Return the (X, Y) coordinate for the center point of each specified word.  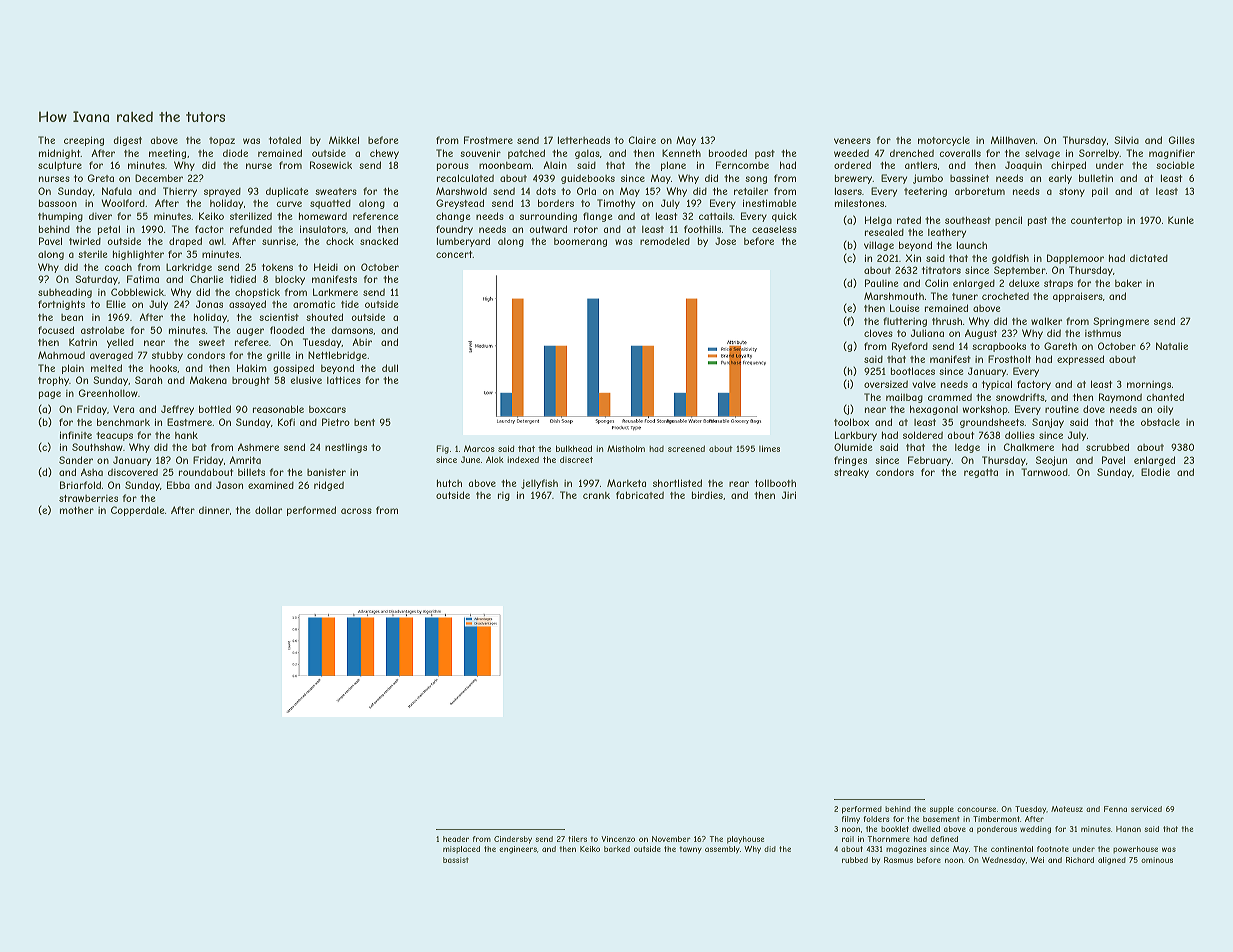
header (456, 839)
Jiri (789, 495)
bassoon (58, 203)
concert (454, 254)
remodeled (665, 241)
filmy (851, 820)
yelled (120, 343)
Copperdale (137, 511)
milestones (859, 203)
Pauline (881, 283)
